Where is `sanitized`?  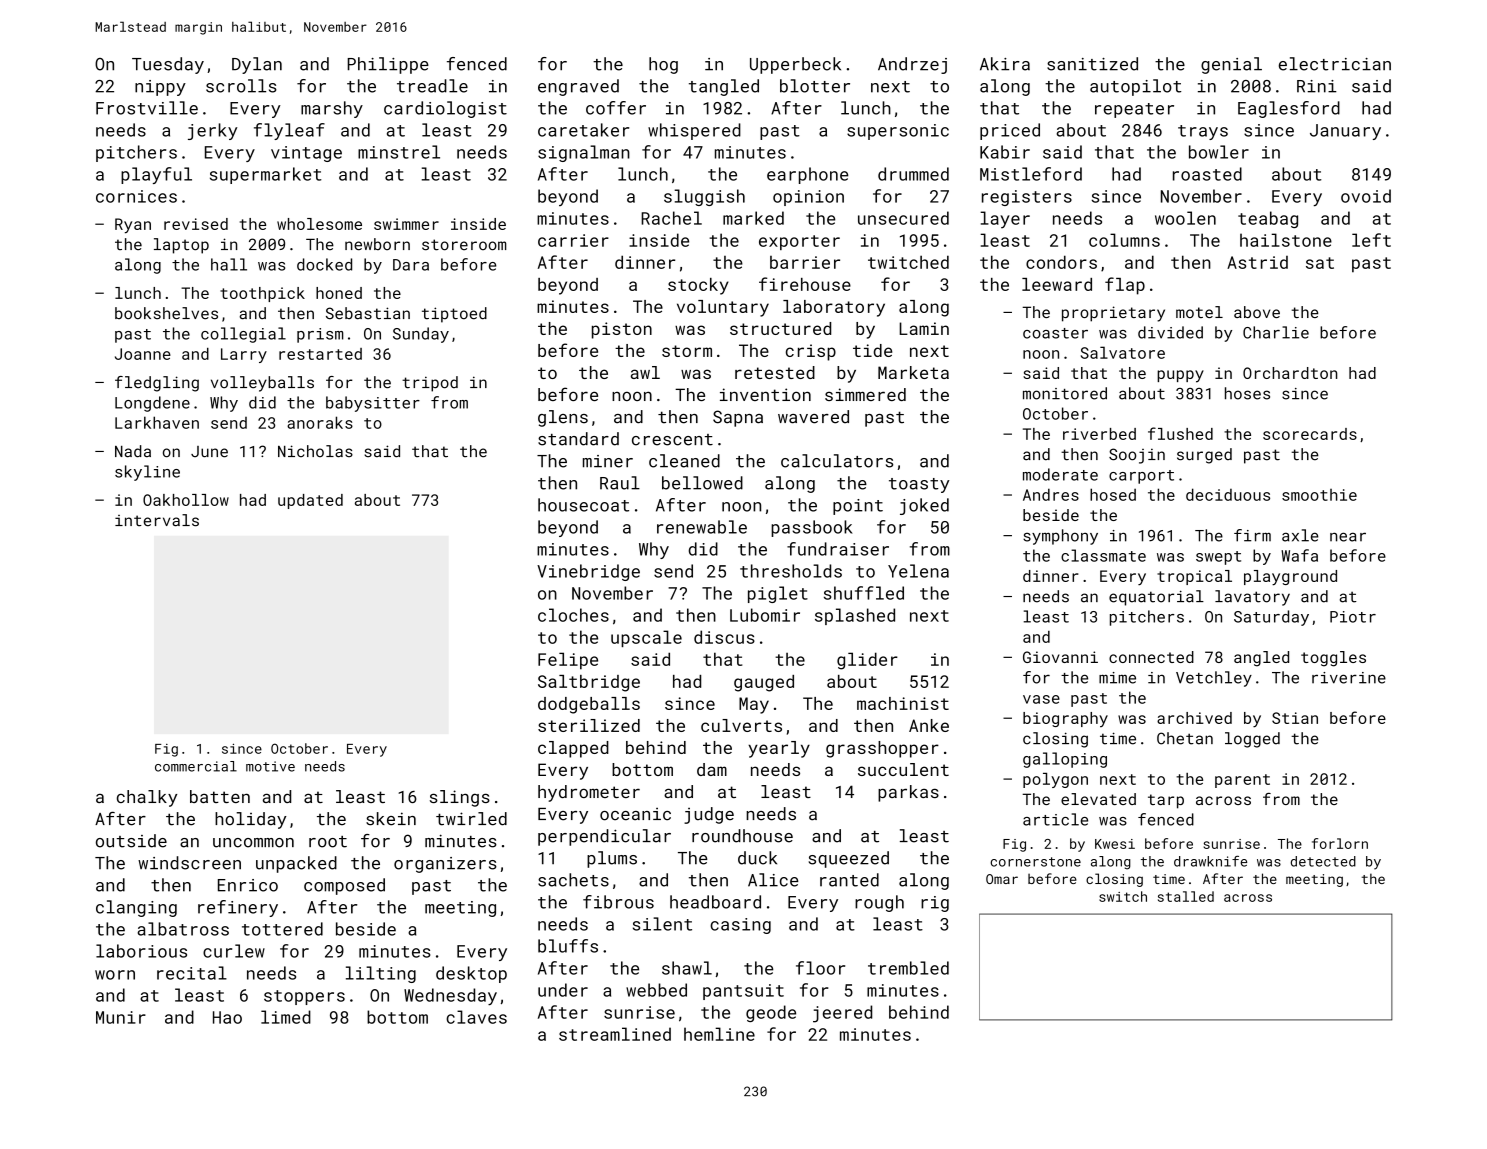
sanitized is located at coordinates (1092, 64).
